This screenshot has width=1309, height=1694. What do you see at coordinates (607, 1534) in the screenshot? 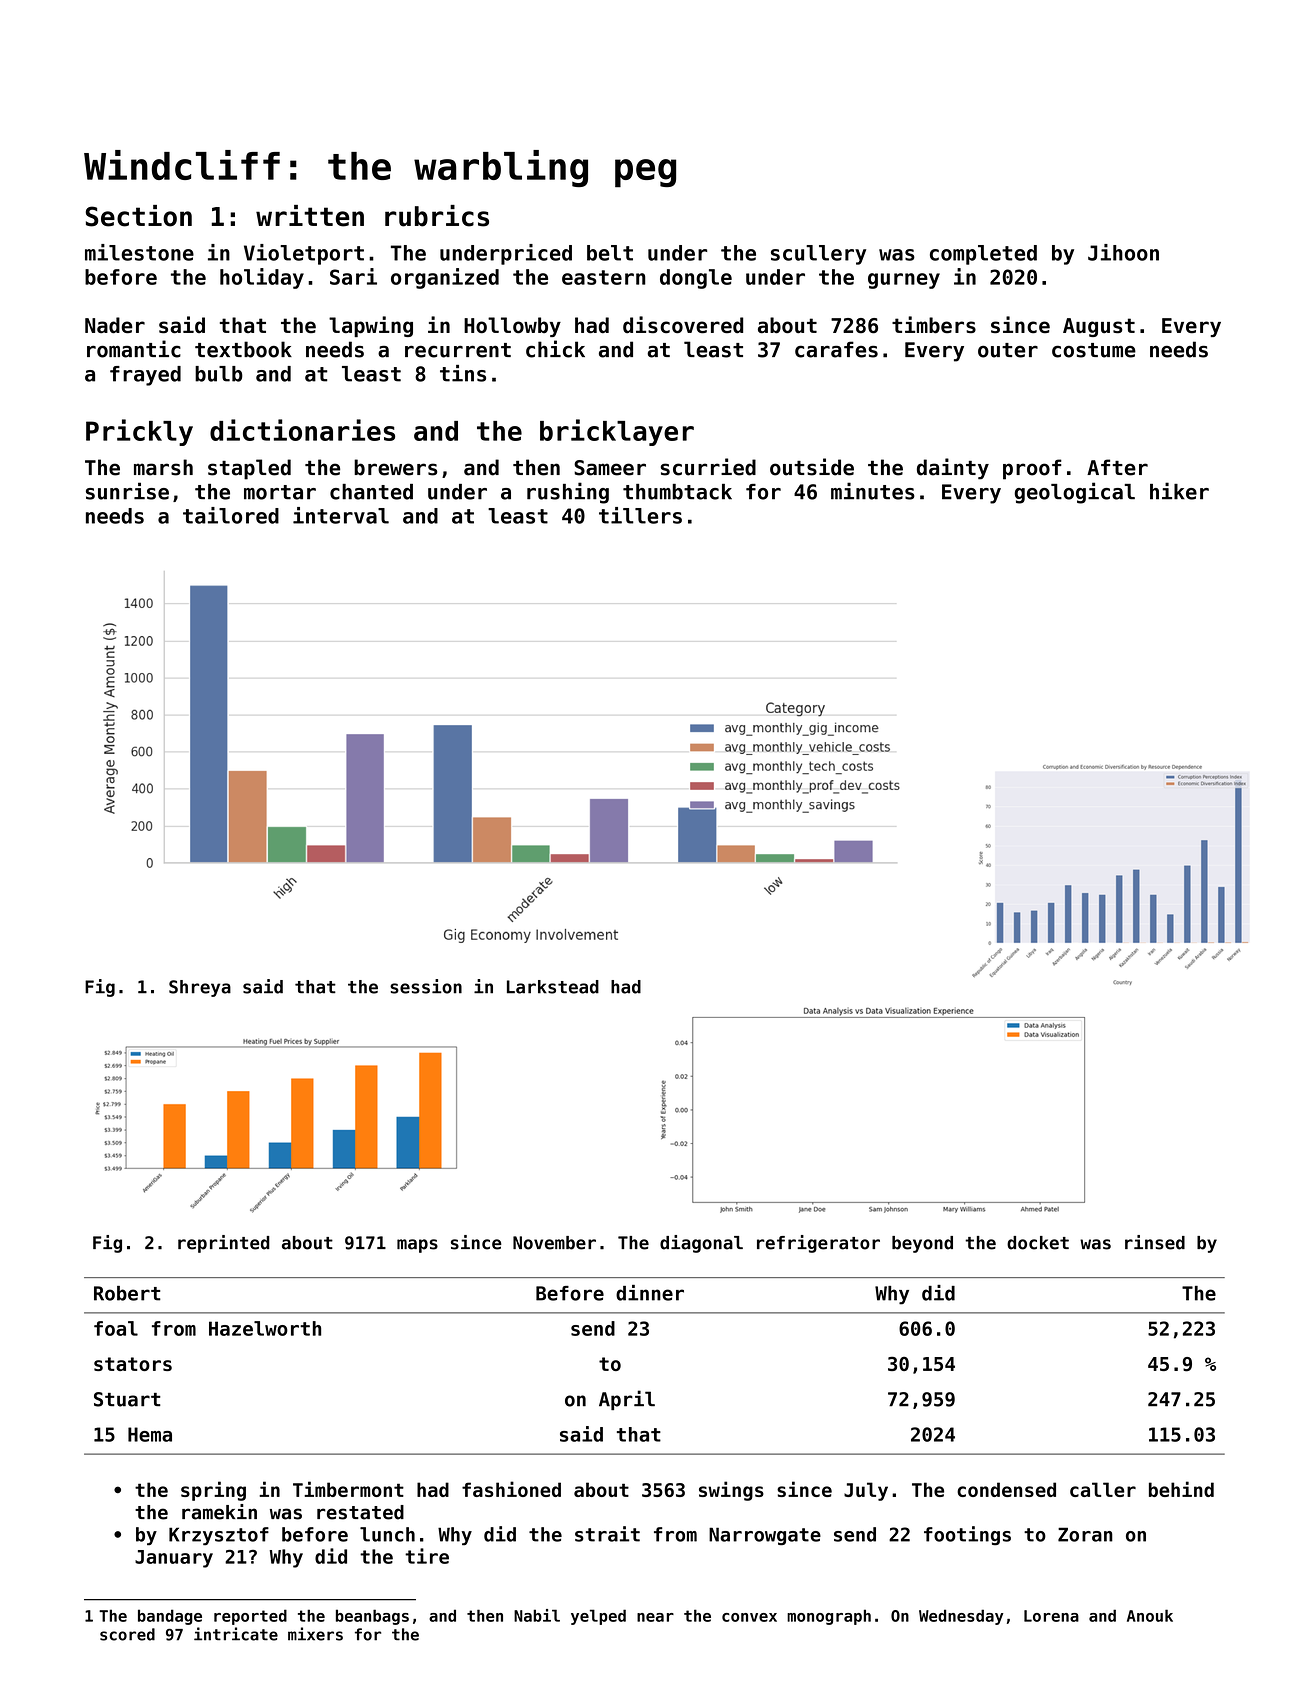
I see `strait` at bounding box center [607, 1534].
